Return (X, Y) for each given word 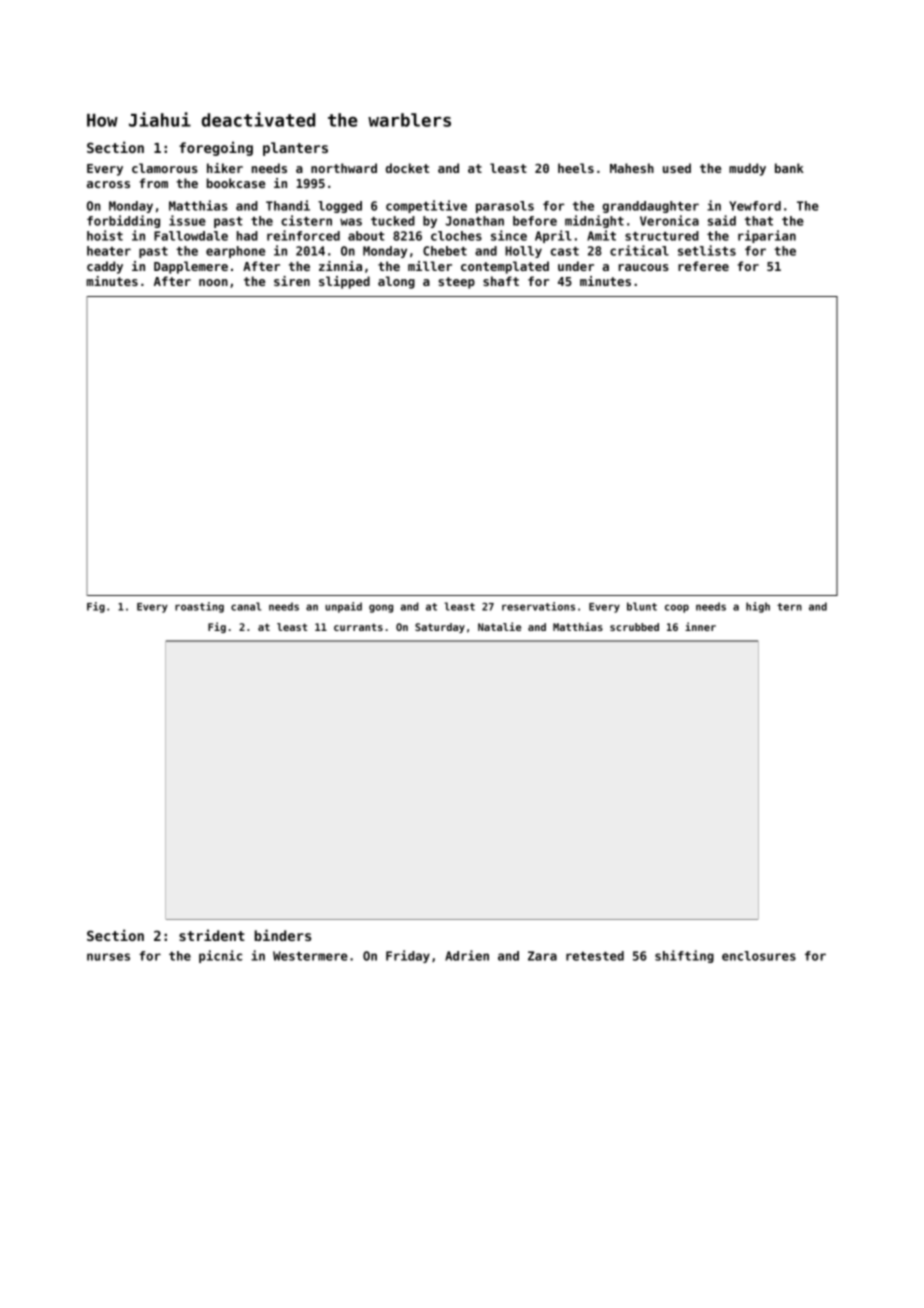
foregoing (216, 148)
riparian (767, 236)
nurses (108, 957)
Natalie (499, 626)
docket (407, 168)
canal (246, 606)
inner (700, 626)
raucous (644, 267)
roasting (199, 607)
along (396, 282)
